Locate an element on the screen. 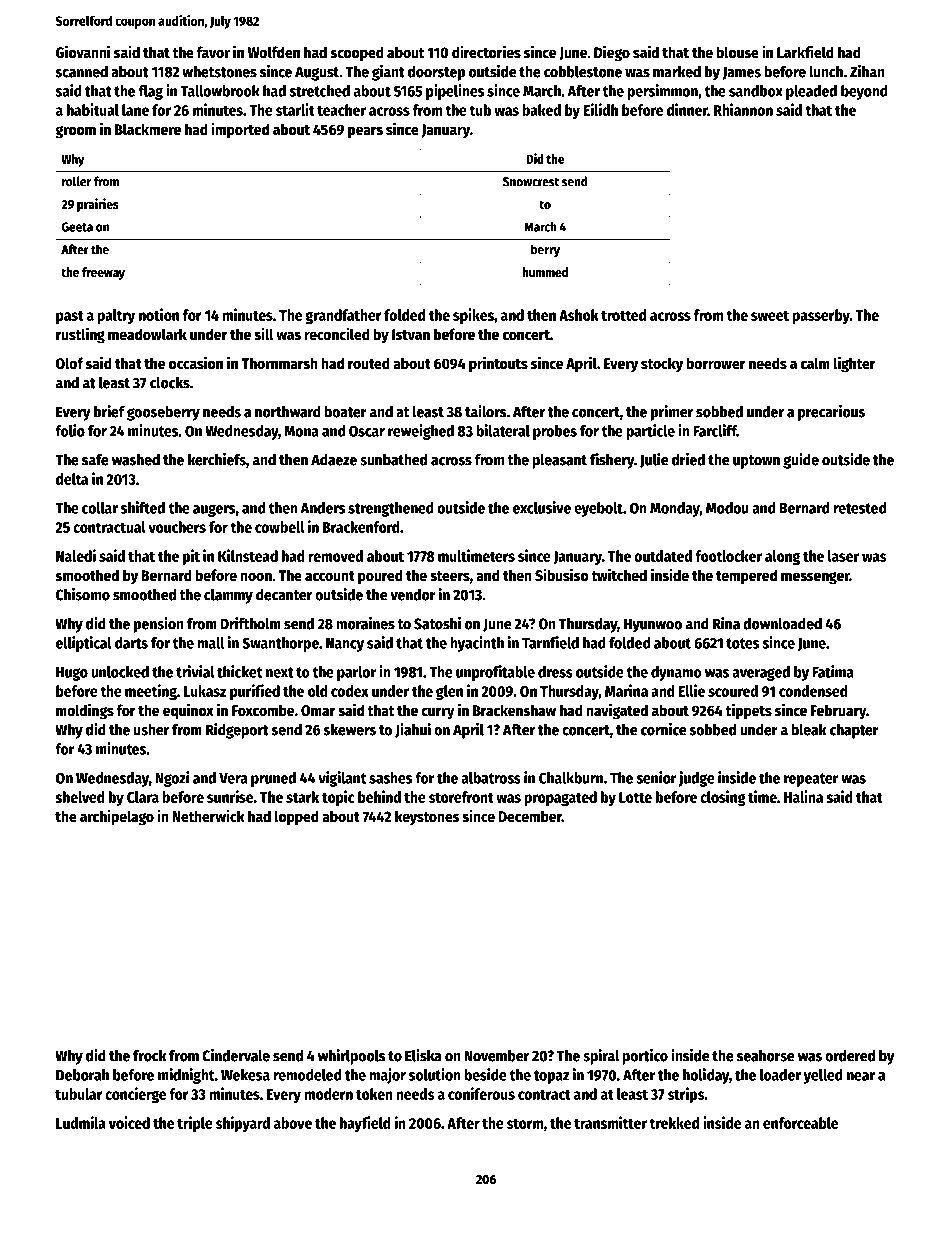 The image size is (952, 1233). precarious is located at coordinates (831, 413).
